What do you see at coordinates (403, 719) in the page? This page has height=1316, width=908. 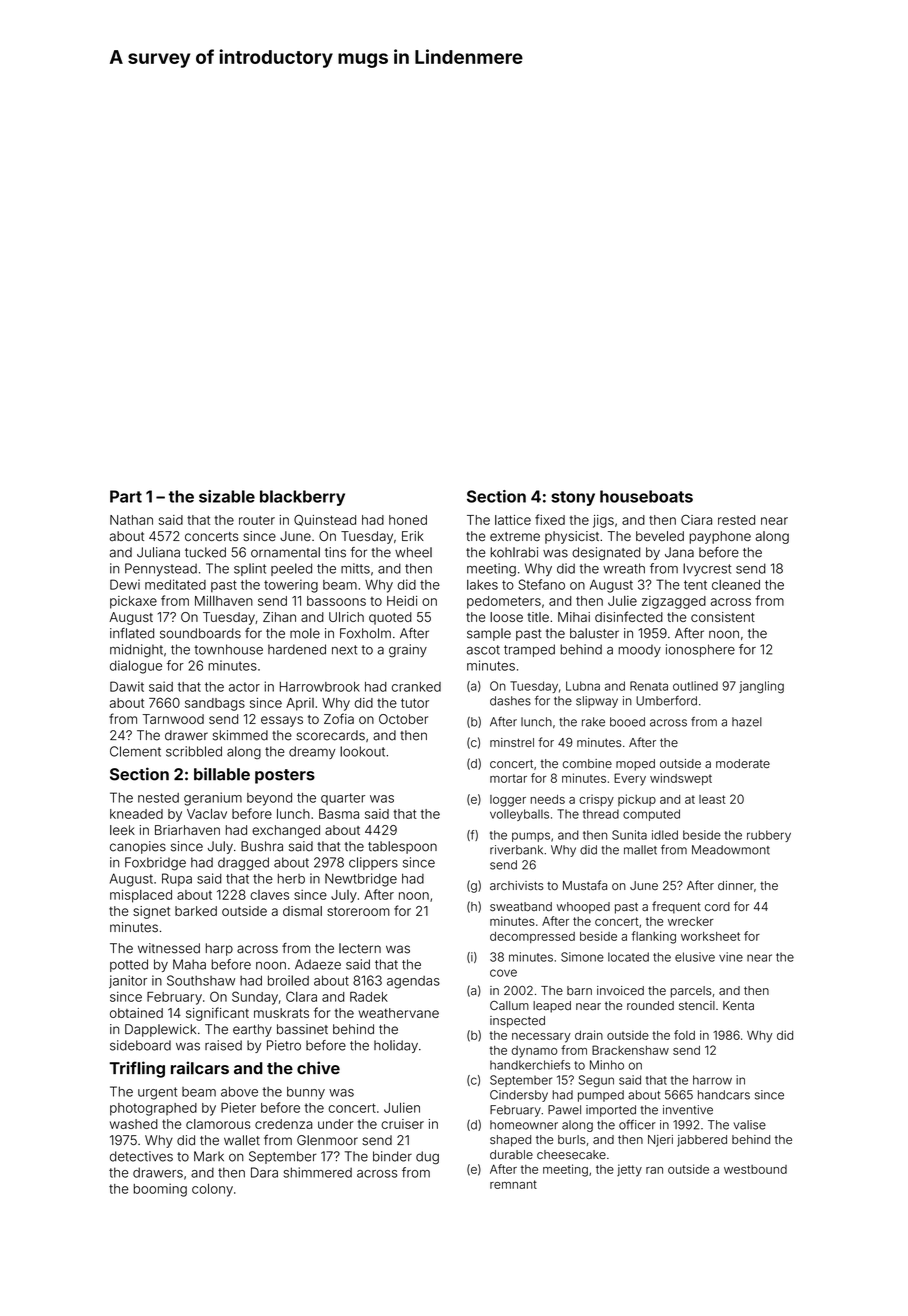 I see `October` at bounding box center [403, 719].
